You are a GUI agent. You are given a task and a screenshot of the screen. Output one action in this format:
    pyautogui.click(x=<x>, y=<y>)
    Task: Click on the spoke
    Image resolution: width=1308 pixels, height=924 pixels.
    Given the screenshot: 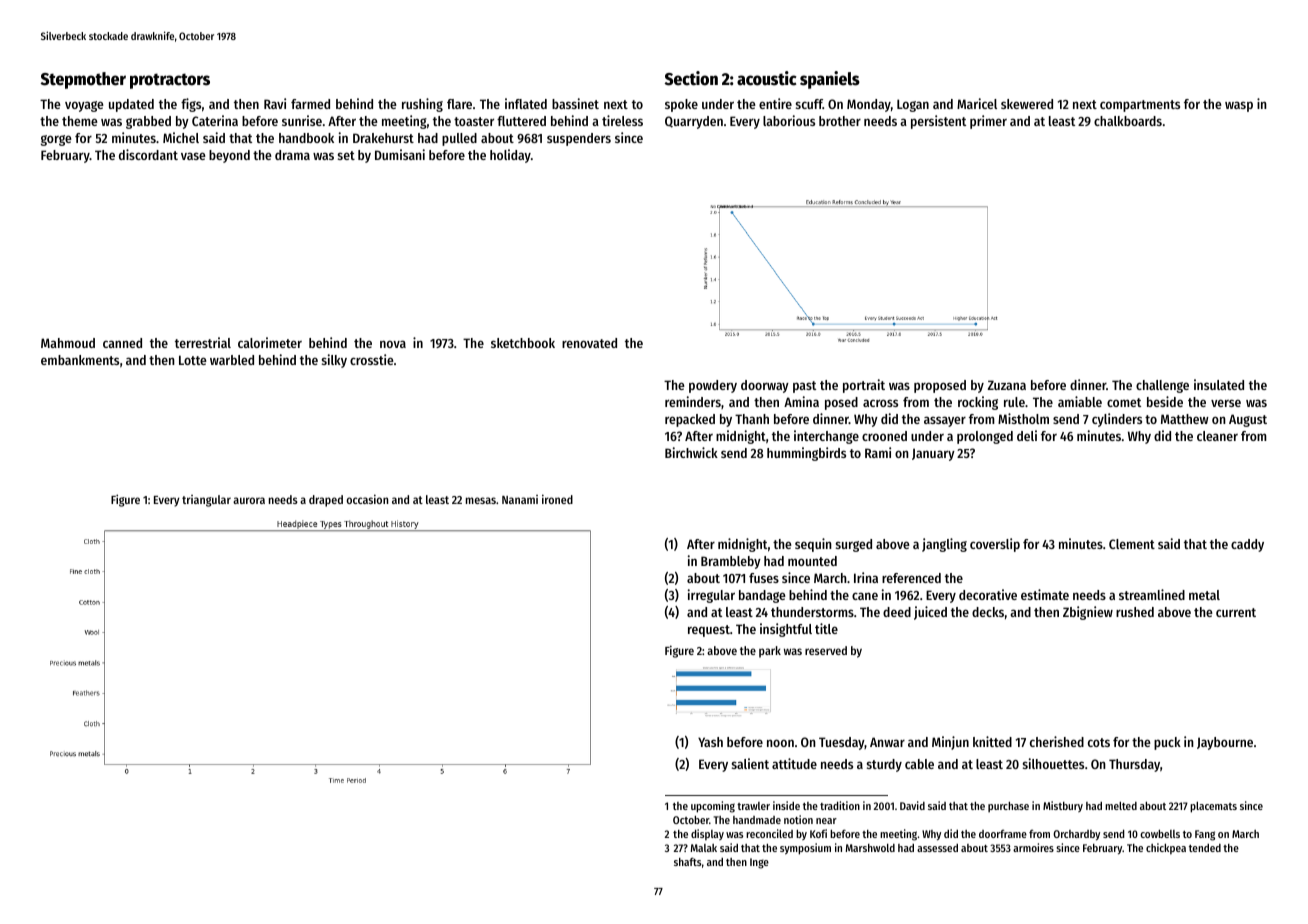 What is the action you would take?
    pyautogui.click(x=681, y=105)
